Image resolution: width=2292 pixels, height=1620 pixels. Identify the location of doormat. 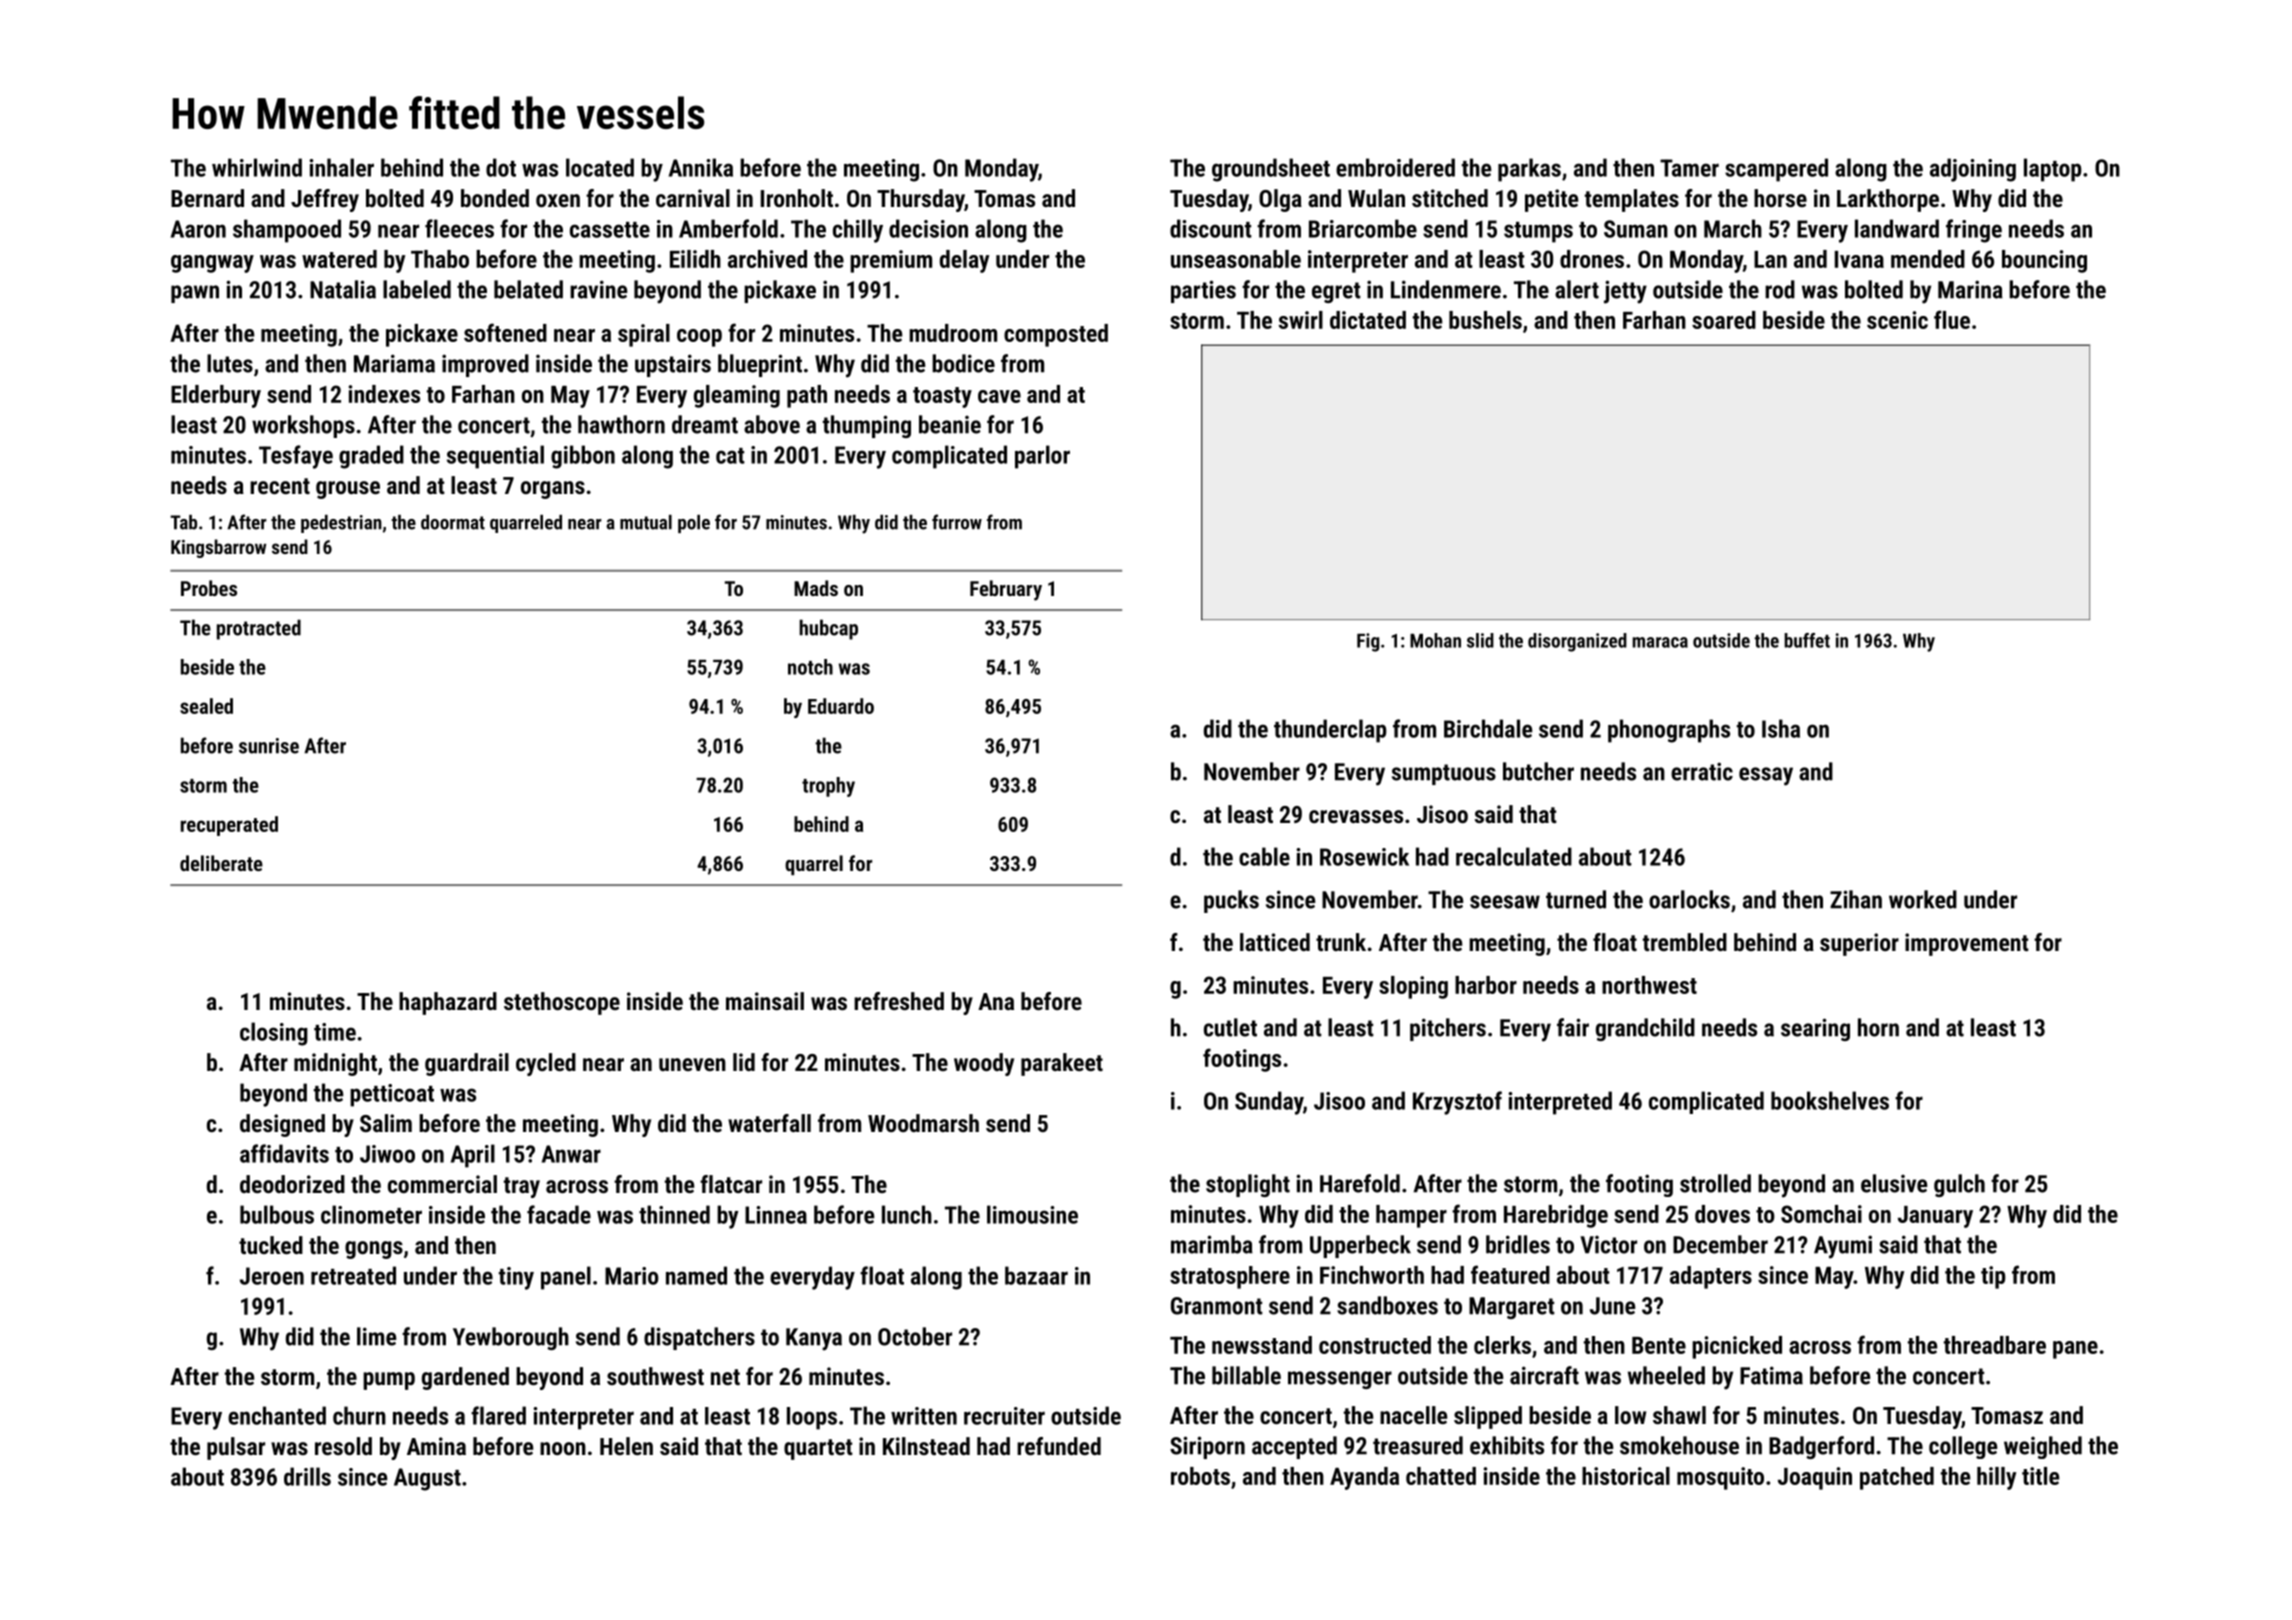
(453, 522).
